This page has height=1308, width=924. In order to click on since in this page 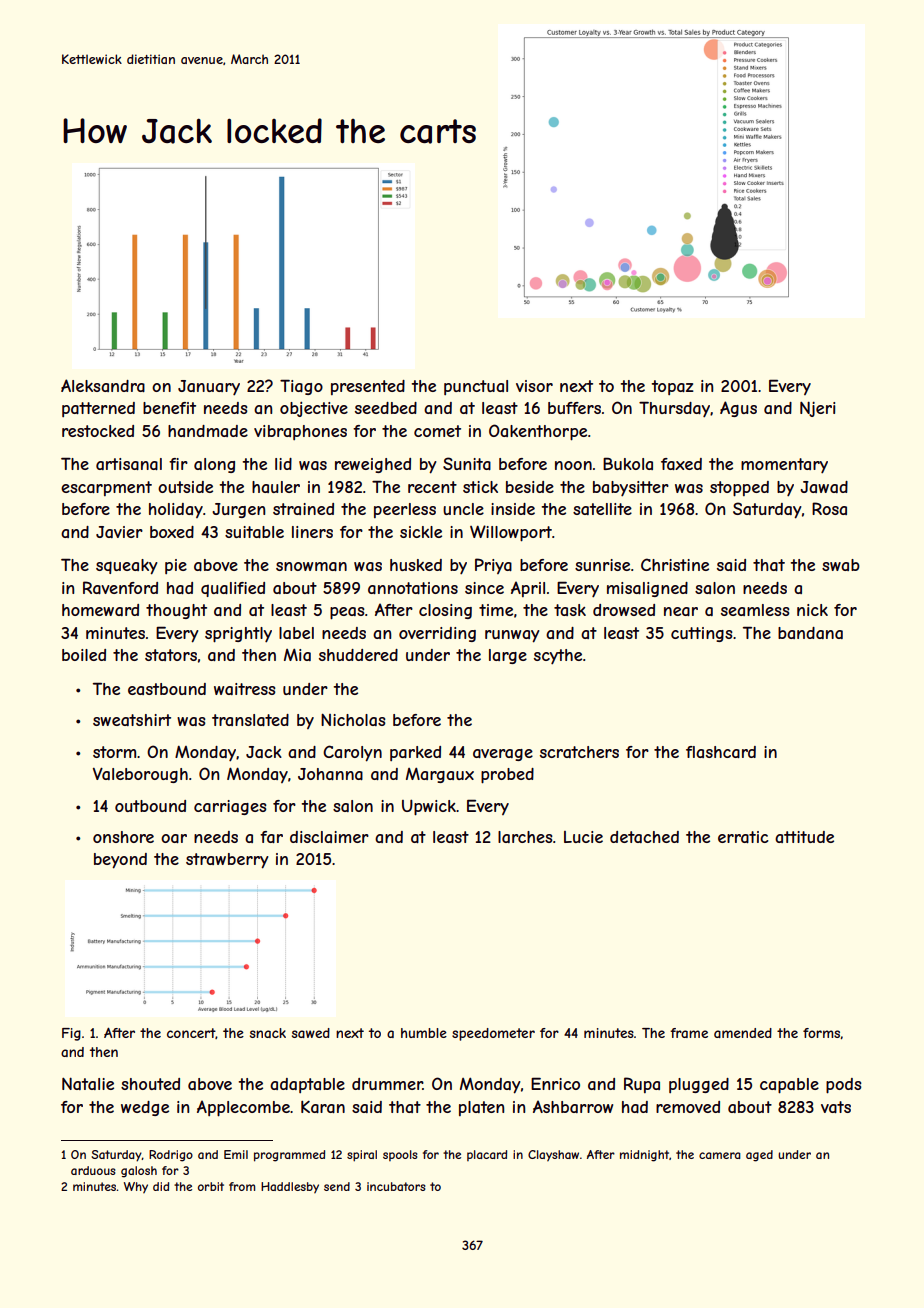, I will do `click(484, 588)`.
